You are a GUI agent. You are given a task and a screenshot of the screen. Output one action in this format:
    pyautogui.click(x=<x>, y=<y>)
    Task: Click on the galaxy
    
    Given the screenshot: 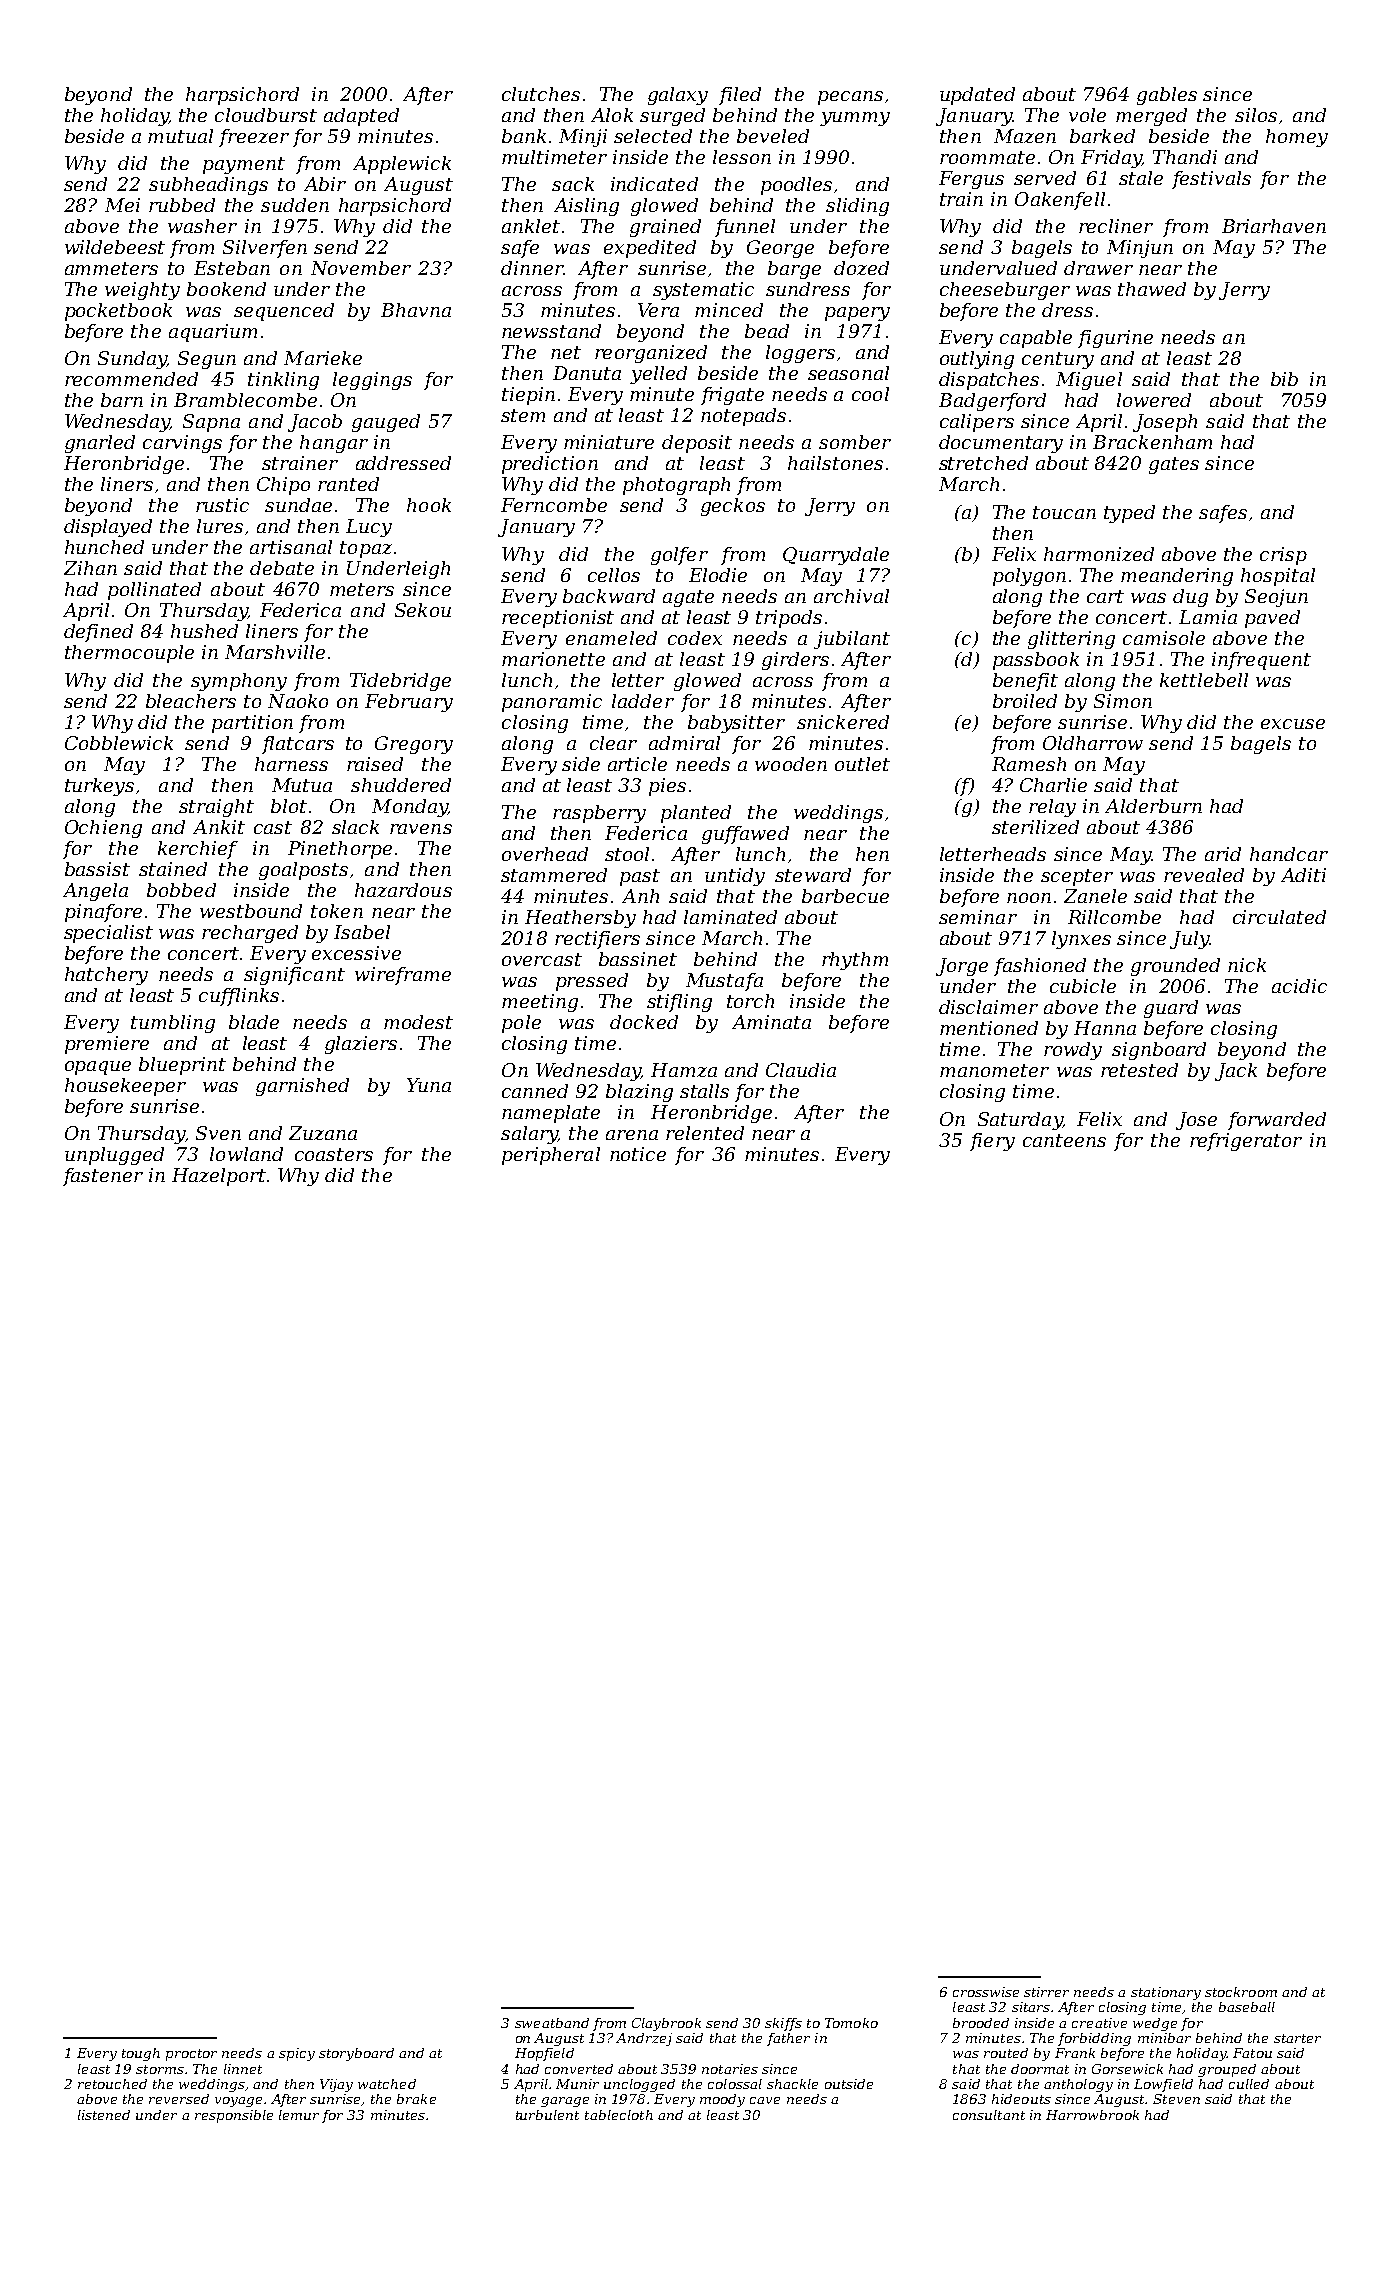 What is the action you would take?
    pyautogui.click(x=678, y=96)
